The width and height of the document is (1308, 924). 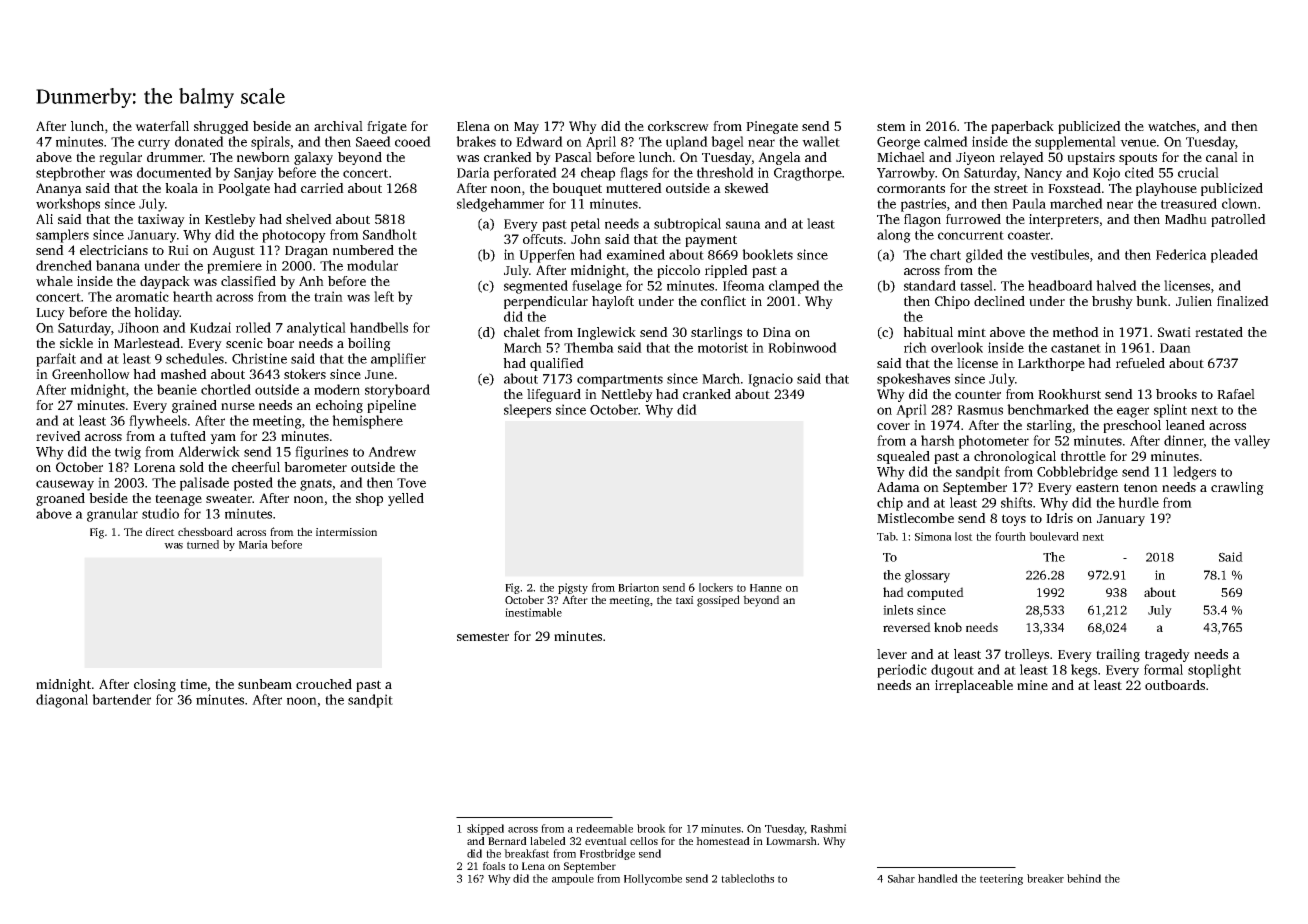 I want to click on vestibules, so click(x=1059, y=254).
